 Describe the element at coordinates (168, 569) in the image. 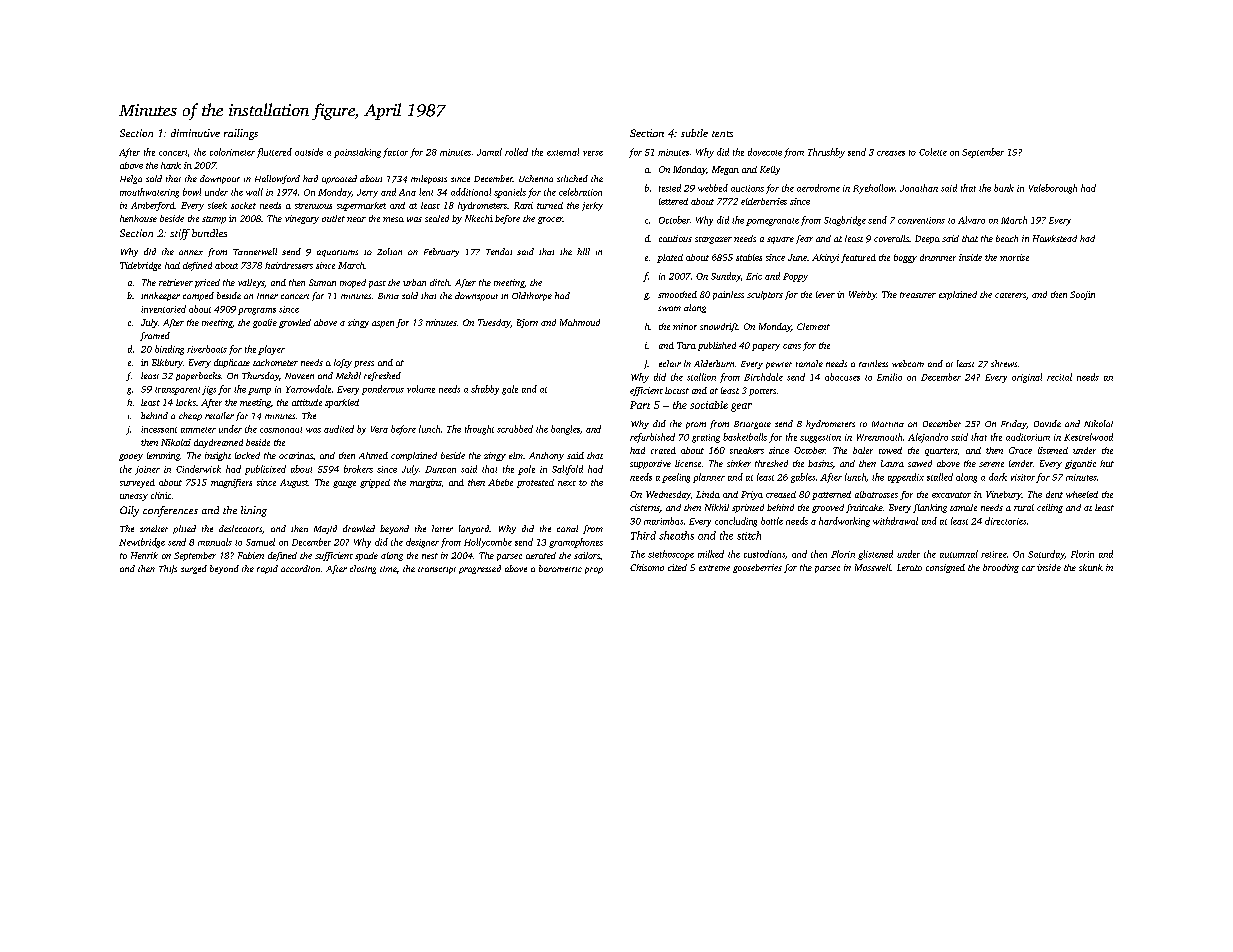

I see `Thijs` at that location.
